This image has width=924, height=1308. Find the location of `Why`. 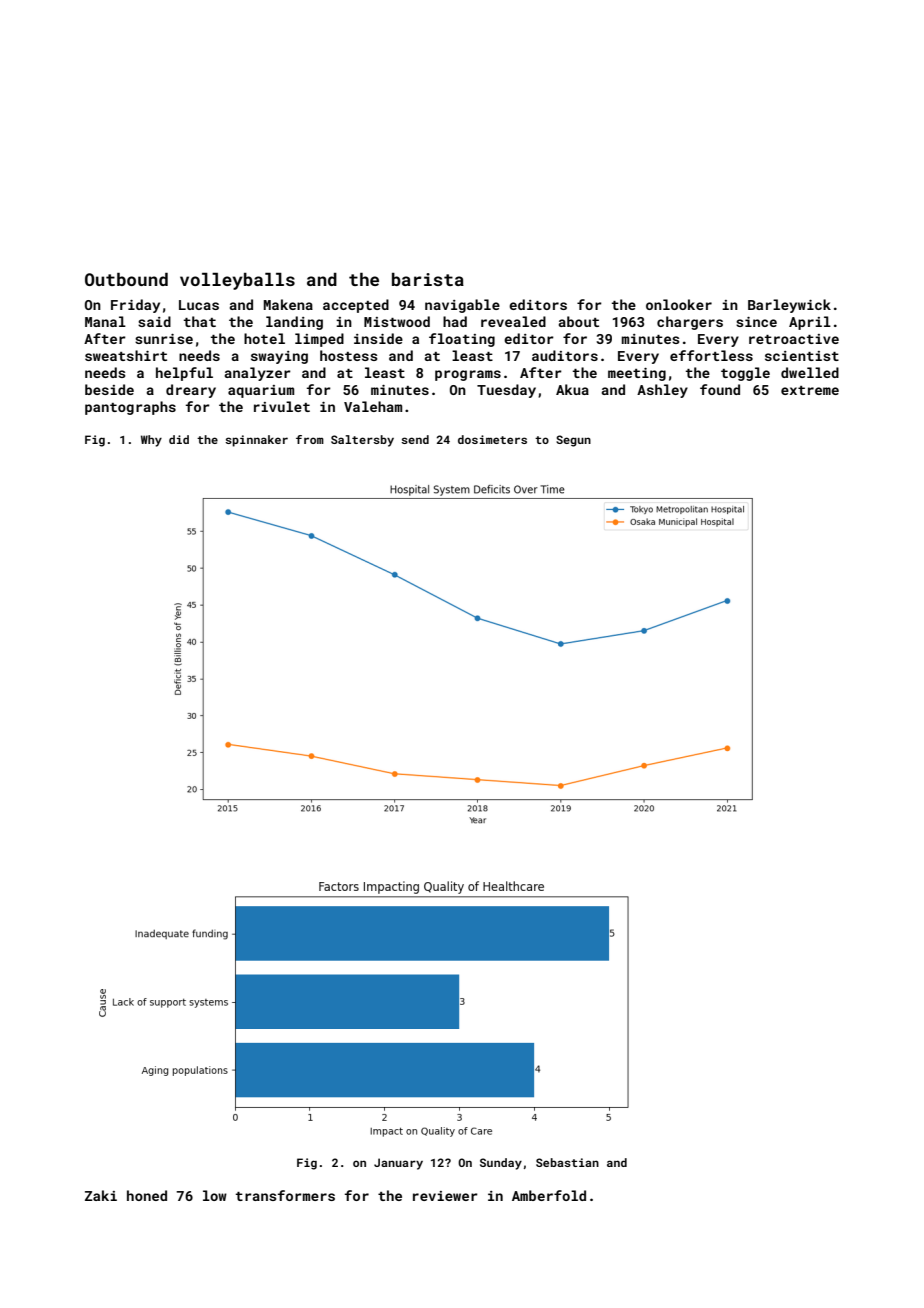

Why is located at coordinates (151, 441).
